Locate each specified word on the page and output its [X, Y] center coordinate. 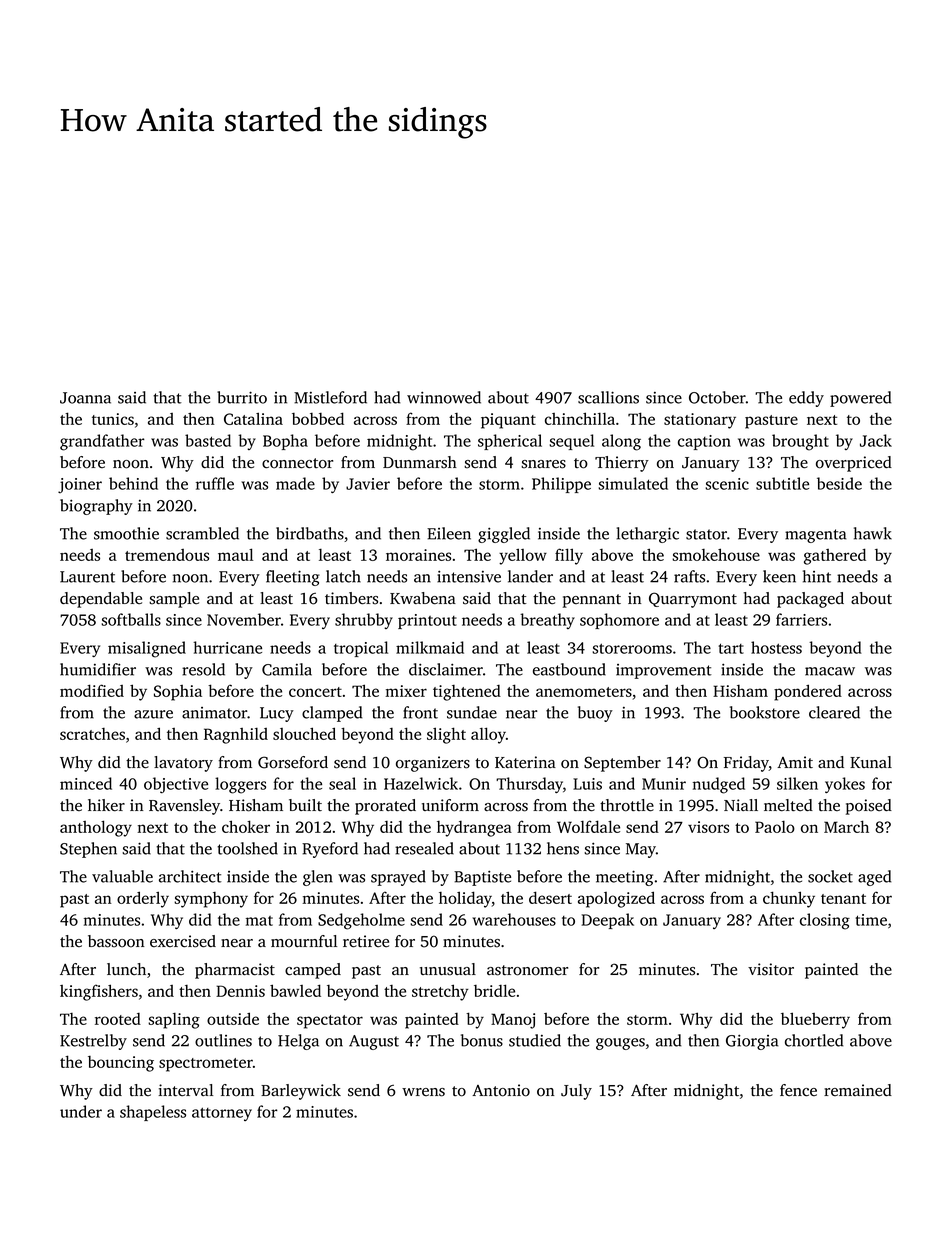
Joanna [85, 398]
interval [185, 1090]
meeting [624, 878]
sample [174, 600]
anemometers [584, 692]
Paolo [775, 827]
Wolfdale [588, 826]
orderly [143, 899]
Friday [746, 764]
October [717, 397]
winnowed [444, 397]
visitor [771, 969]
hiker [106, 805]
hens [563, 848]
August [374, 1042]
